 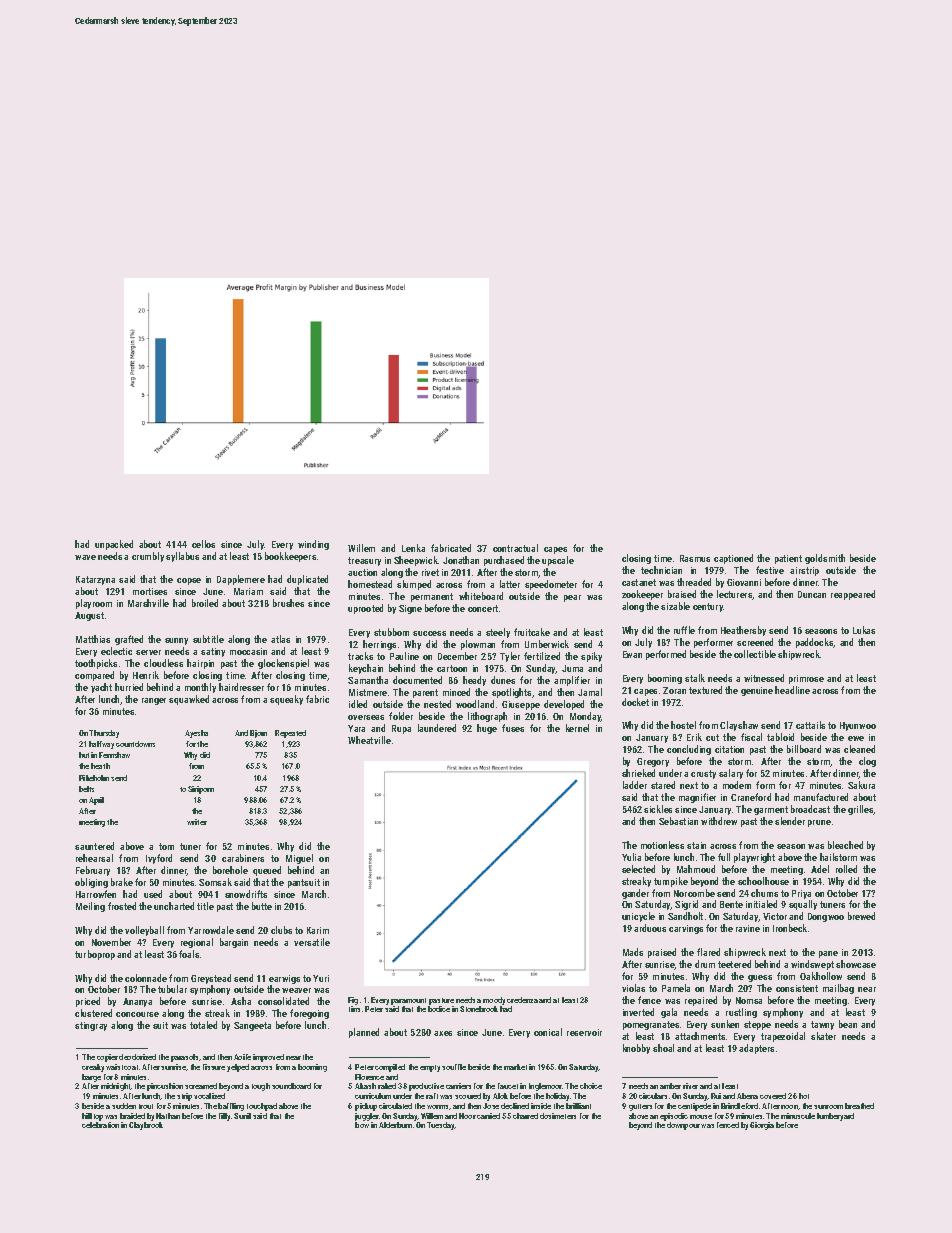 What do you see at coordinates (96, 894) in the screenshot?
I see `Harrowfen` at bounding box center [96, 894].
